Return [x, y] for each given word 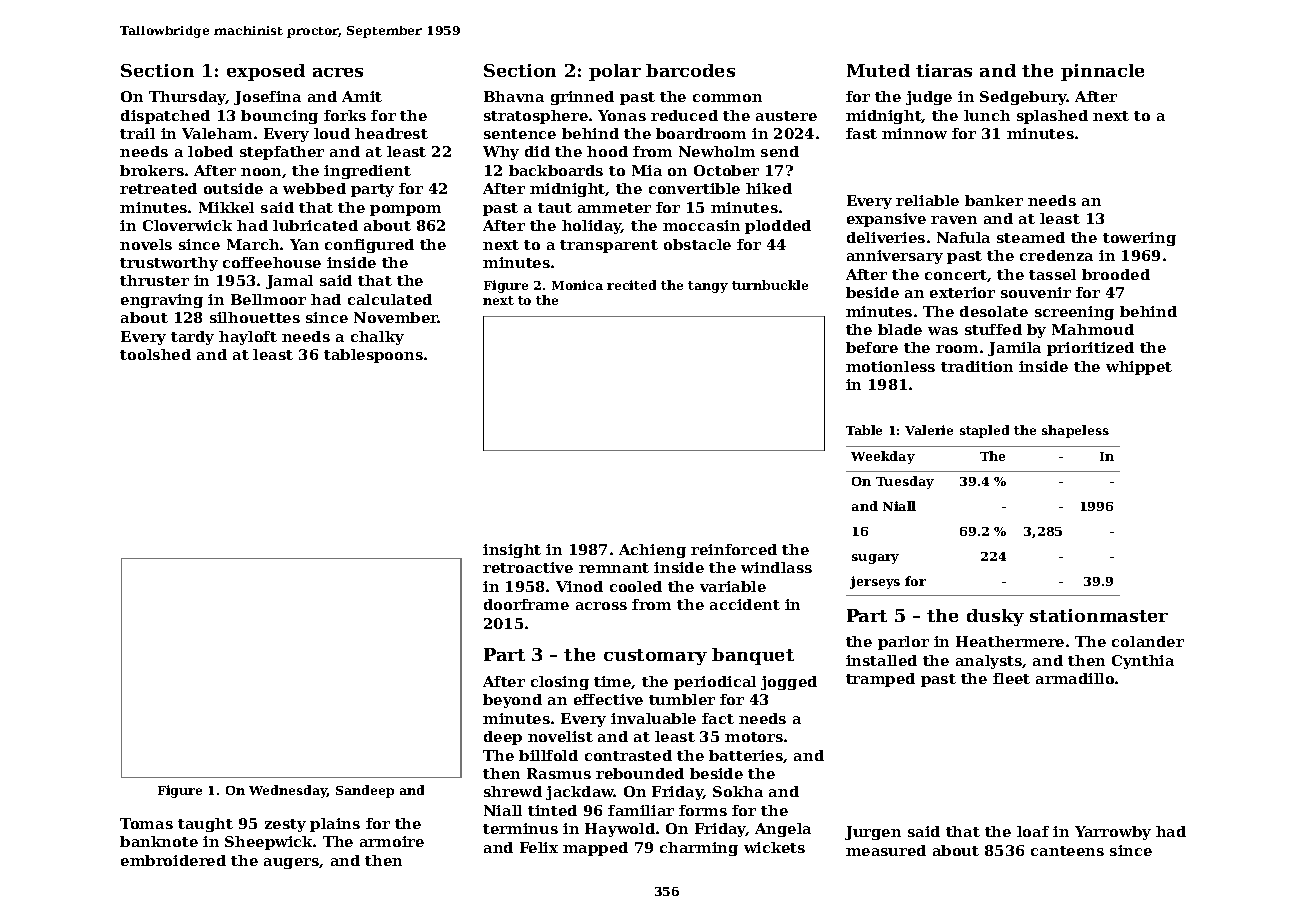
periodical [715, 683]
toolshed [155, 354]
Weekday [883, 457]
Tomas [146, 823]
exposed [266, 72]
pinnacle [1102, 72]
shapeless [1075, 431]
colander [1148, 641]
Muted [878, 70]
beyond [512, 701]
